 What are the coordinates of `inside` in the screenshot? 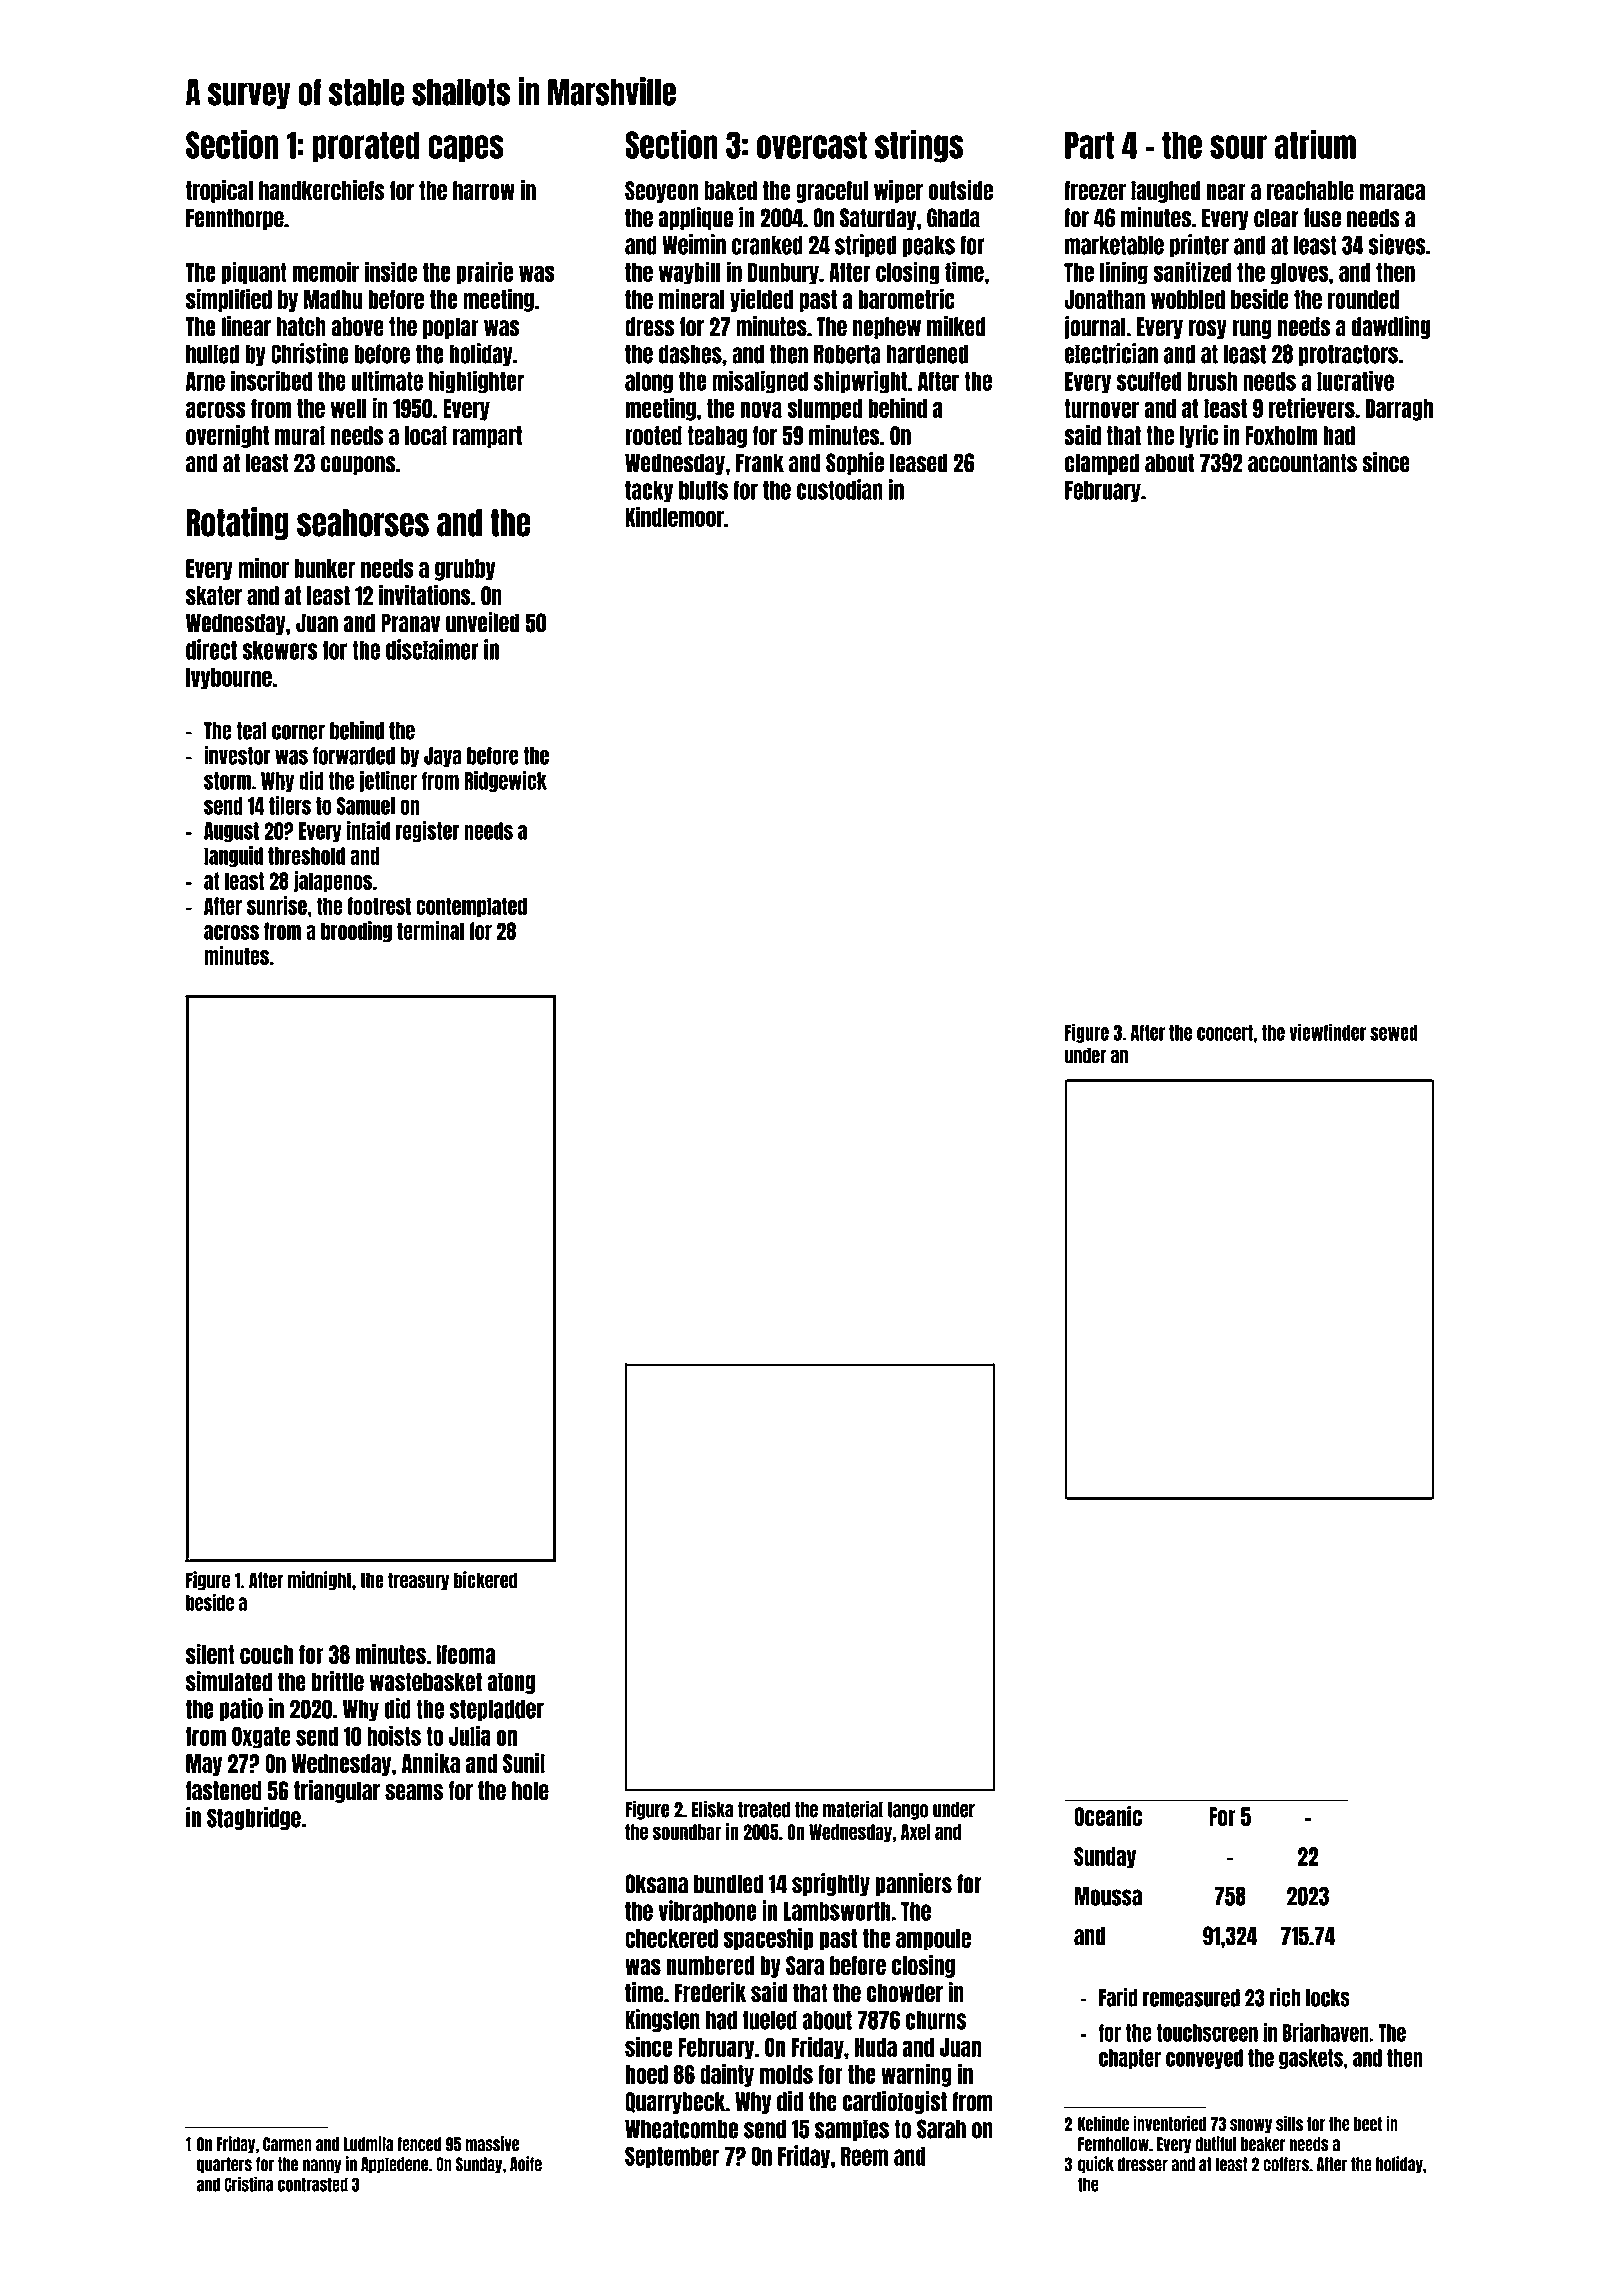 It's located at (391, 271).
